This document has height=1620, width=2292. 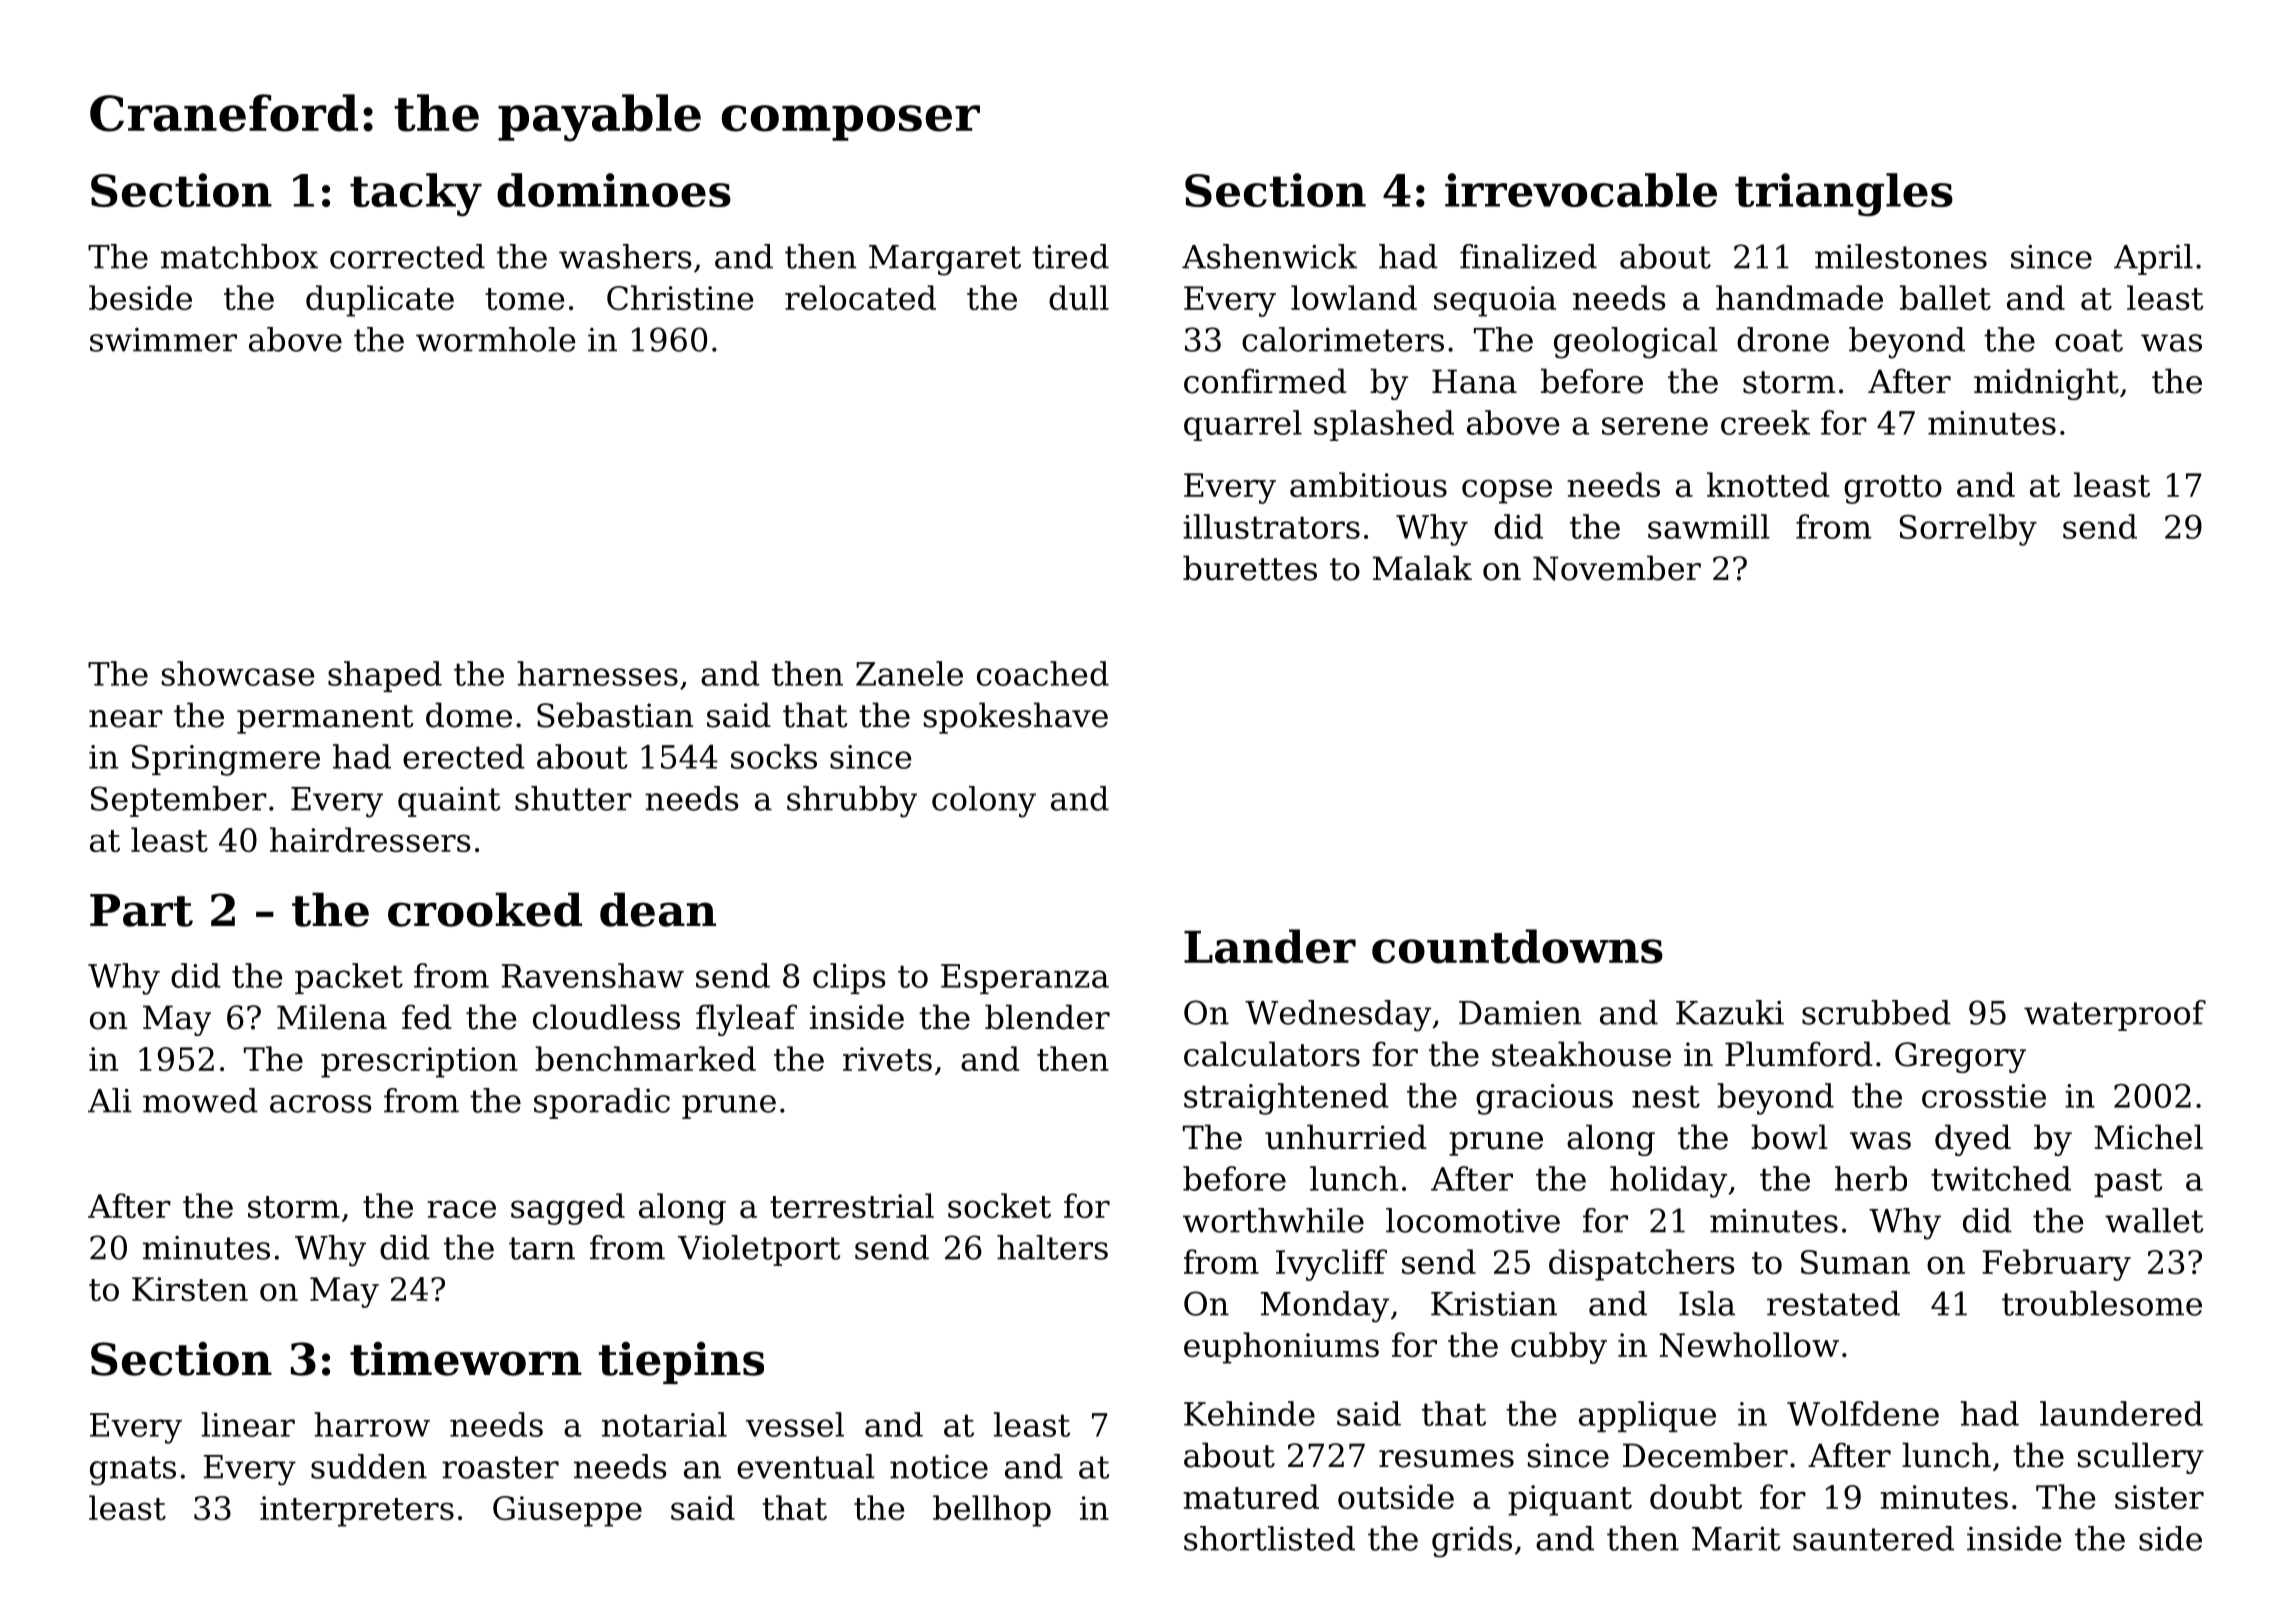 I want to click on euphoniums, so click(x=1281, y=1348).
